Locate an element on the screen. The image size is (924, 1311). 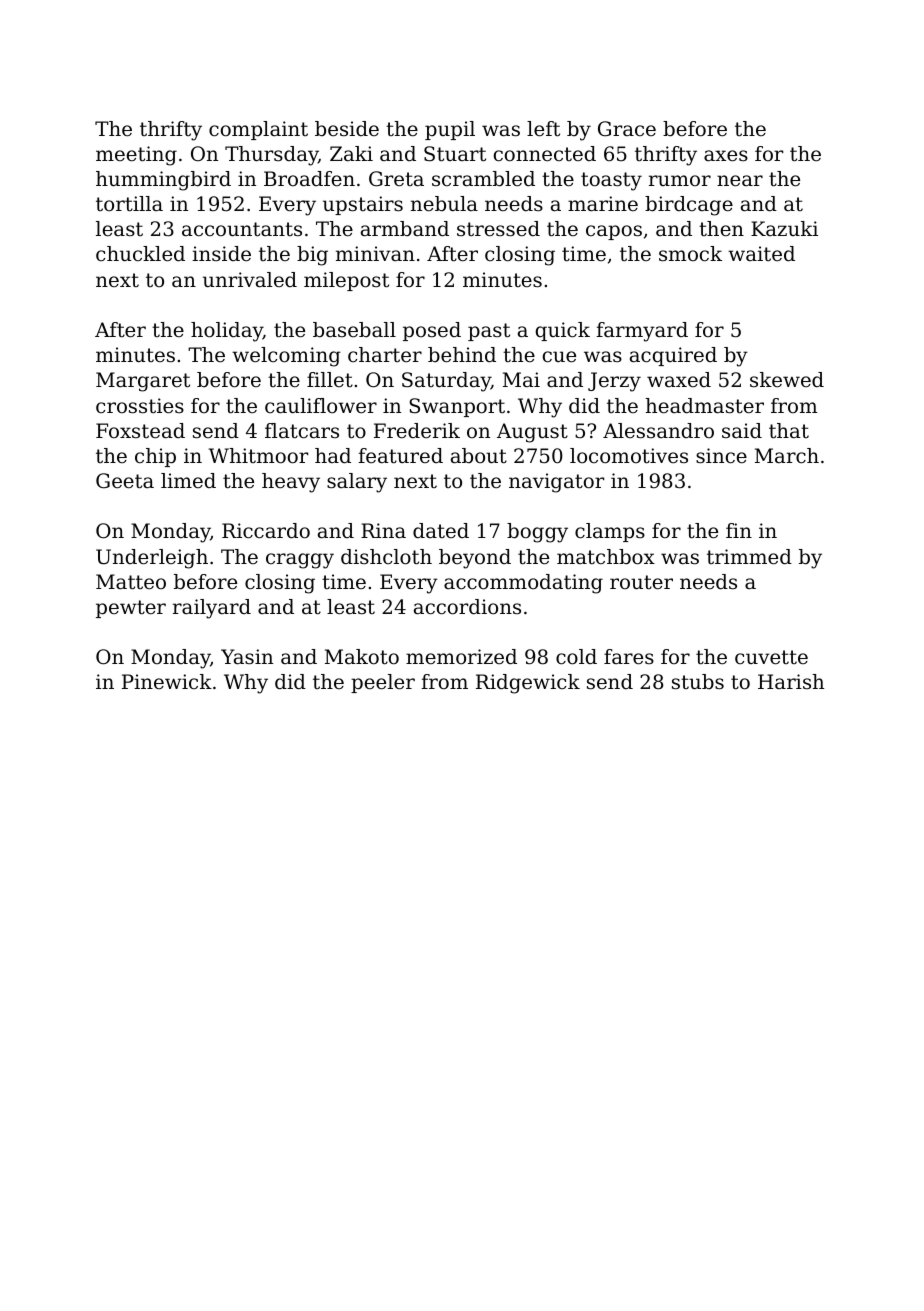
Yasin is located at coordinates (247, 657).
